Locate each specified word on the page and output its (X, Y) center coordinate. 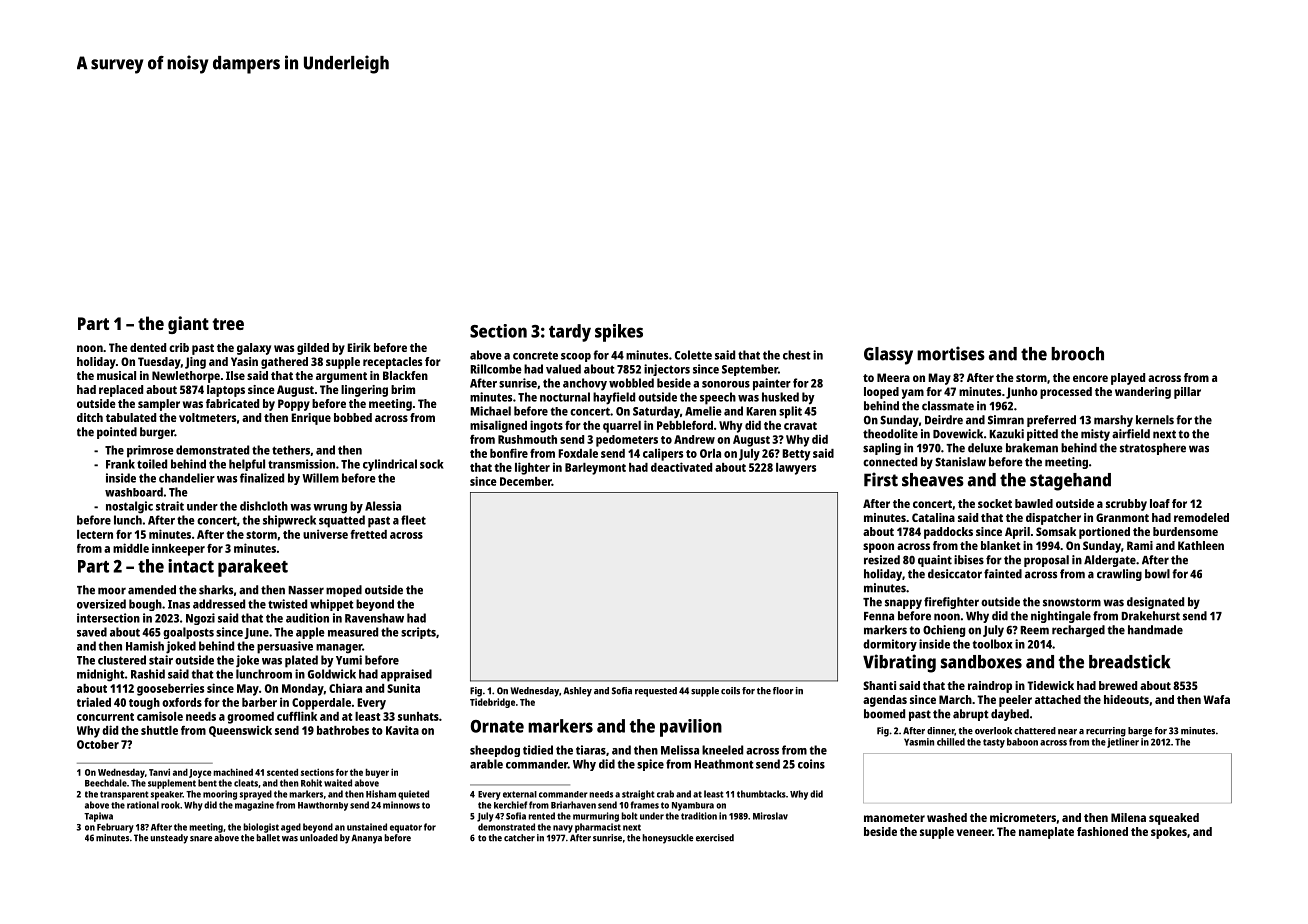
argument (341, 377)
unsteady (169, 839)
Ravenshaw (374, 618)
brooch (1077, 354)
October (98, 744)
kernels (1155, 420)
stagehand (1070, 482)
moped (344, 591)
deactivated (681, 467)
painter (772, 384)
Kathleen (1201, 545)
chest (797, 355)
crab (665, 794)
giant (188, 325)
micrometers (1023, 817)
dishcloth (264, 506)
